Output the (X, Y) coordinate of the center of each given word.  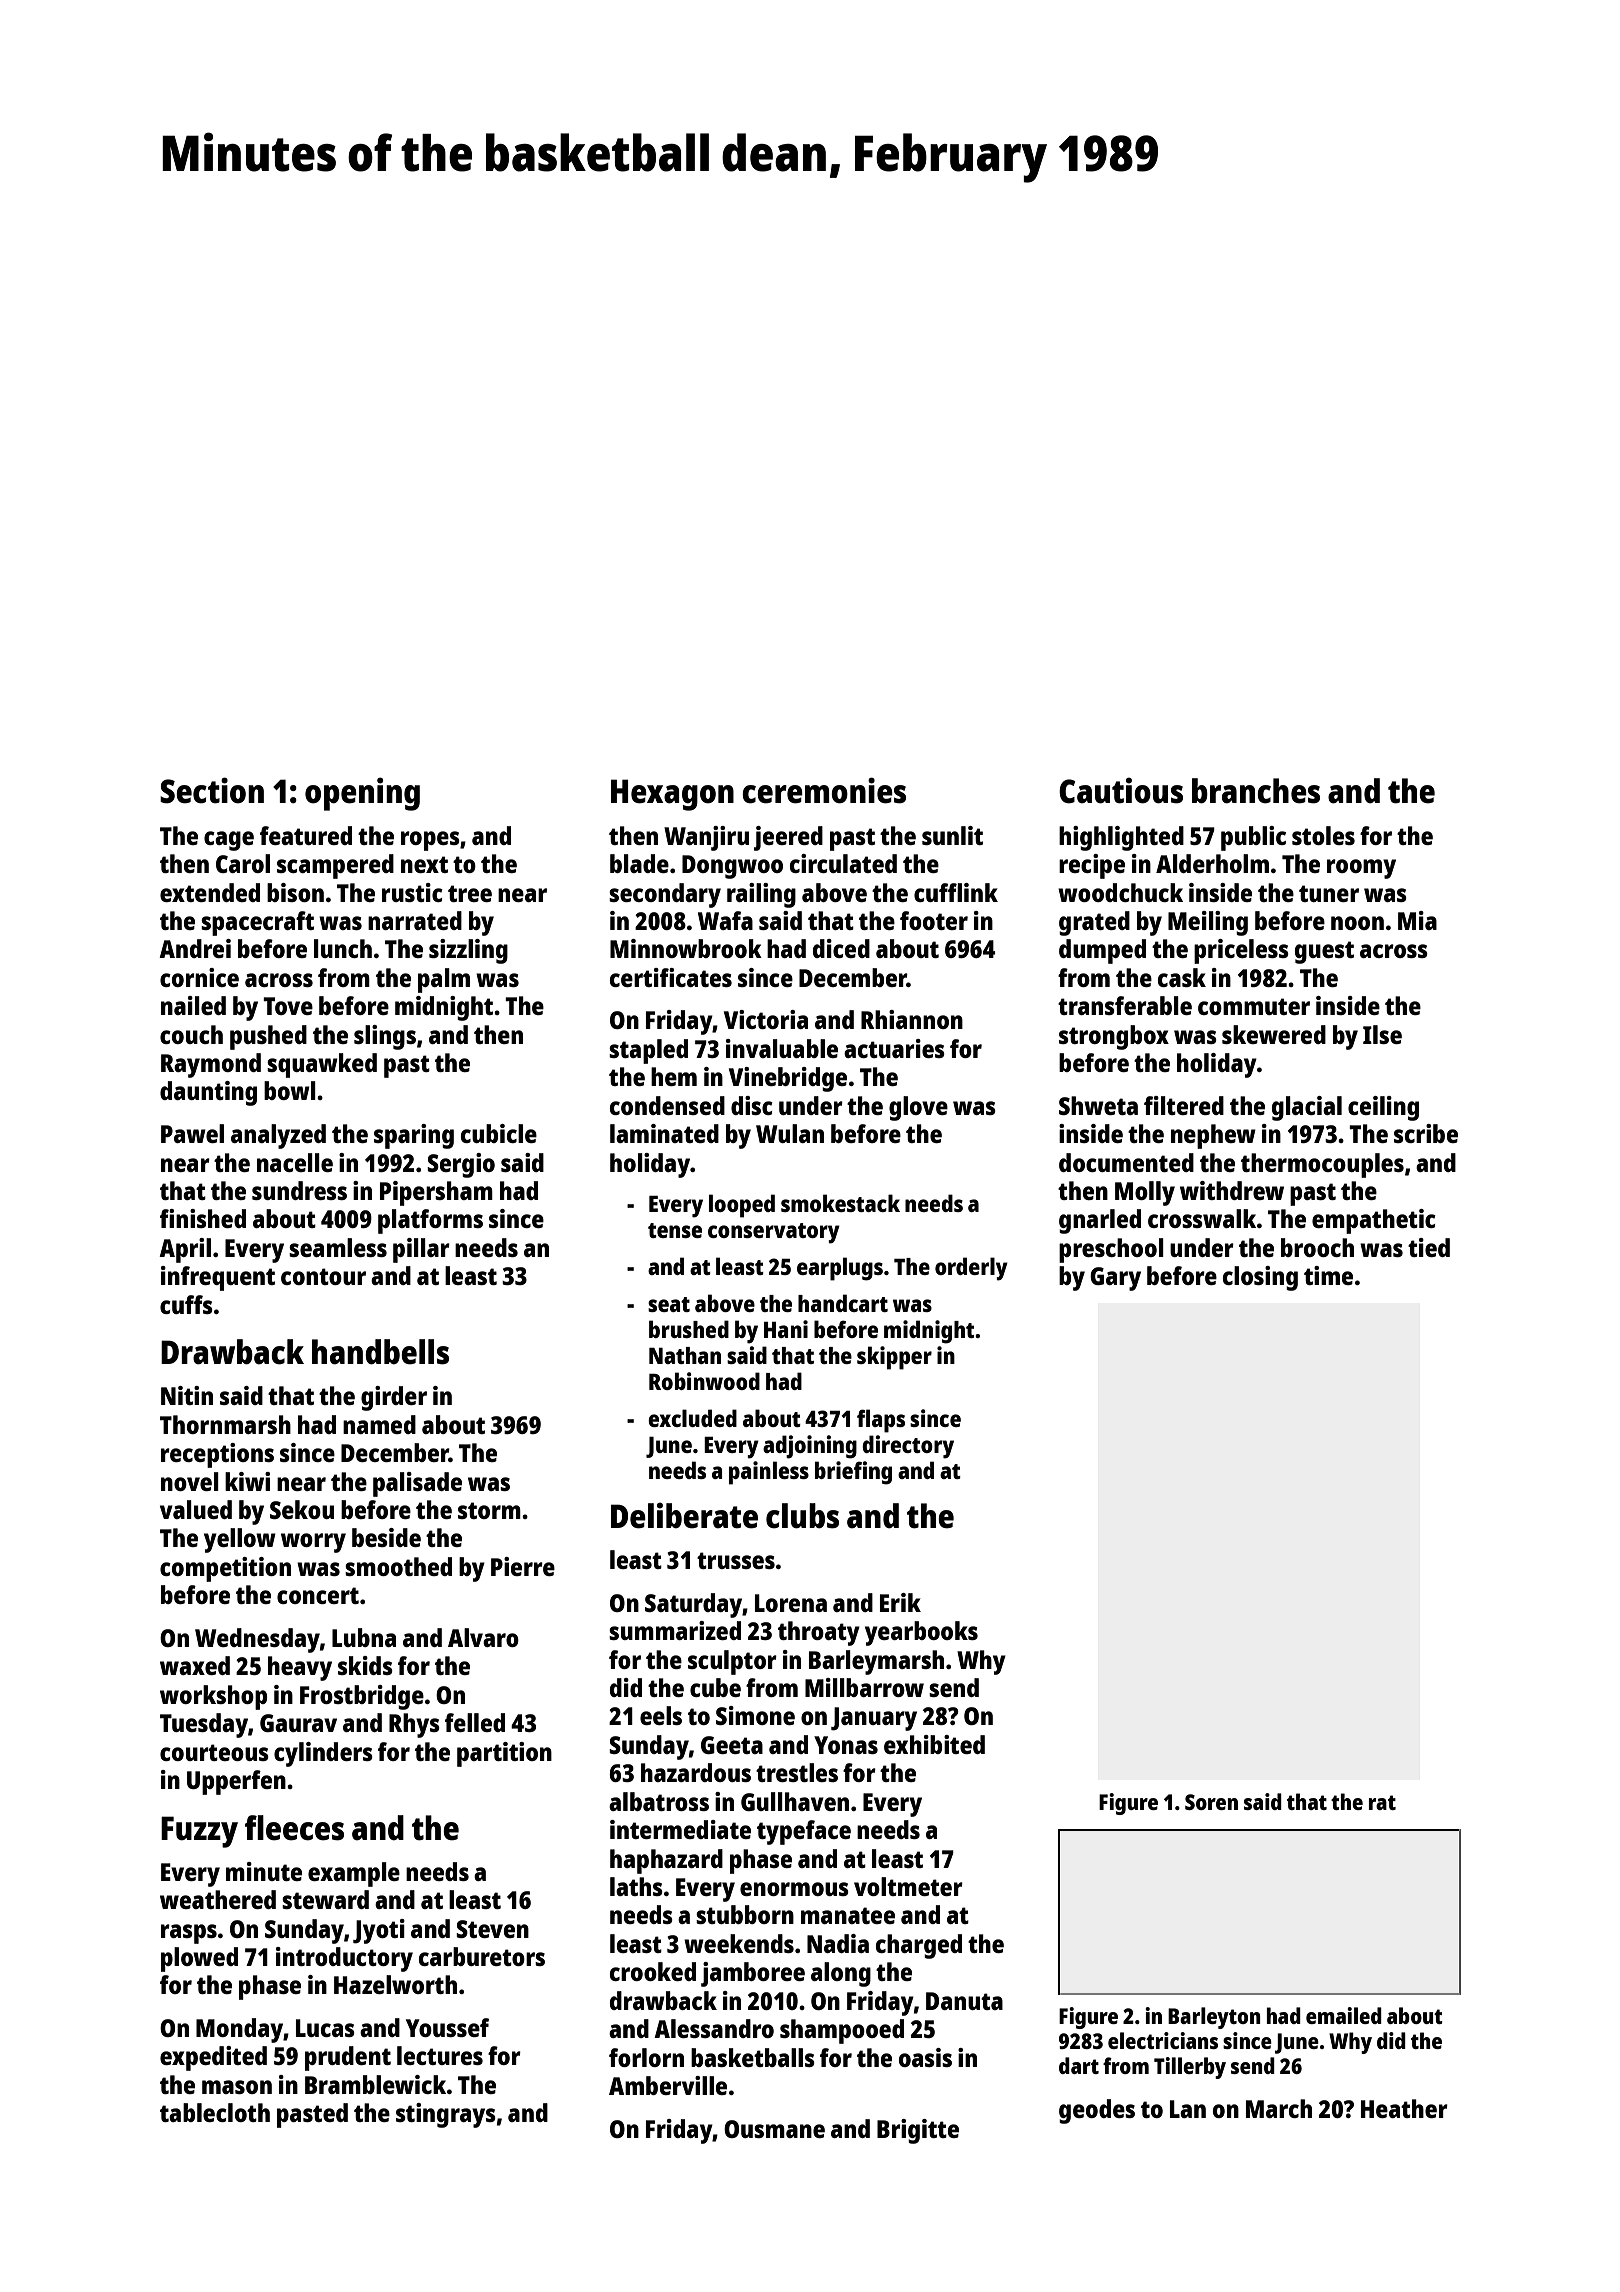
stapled (648, 1051)
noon (1357, 923)
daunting (208, 1093)
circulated (843, 863)
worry (313, 1543)
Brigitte (918, 2131)
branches (1256, 791)
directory (908, 1447)
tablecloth (215, 2112)
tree (470, 893)
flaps (881, 1421)
